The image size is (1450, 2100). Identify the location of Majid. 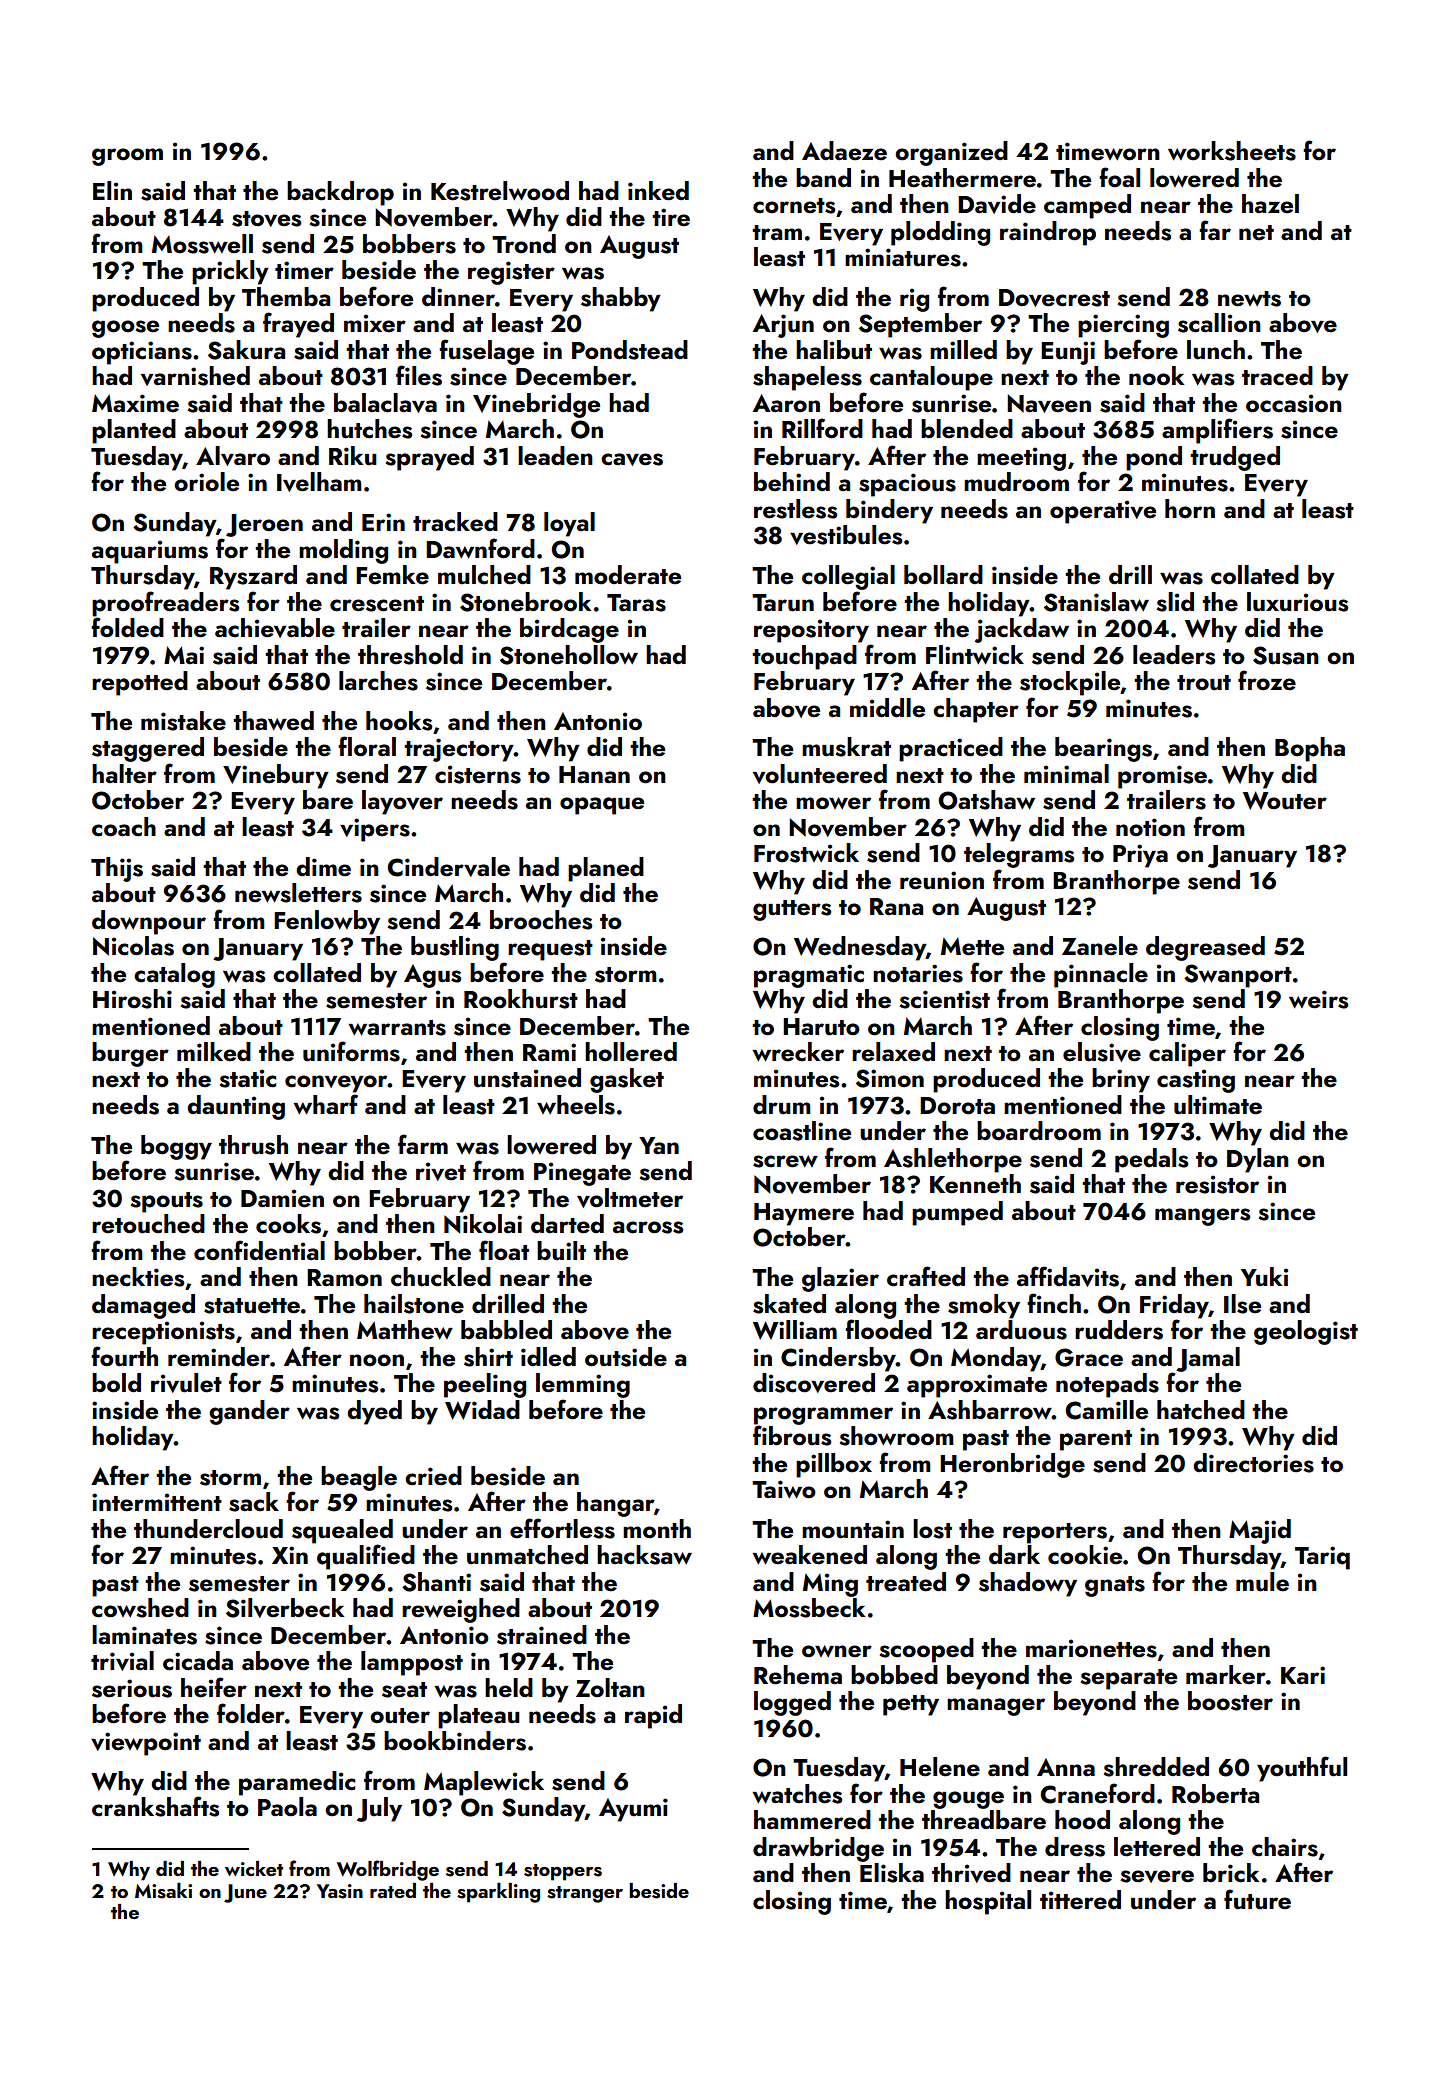
(1260, 1531).
